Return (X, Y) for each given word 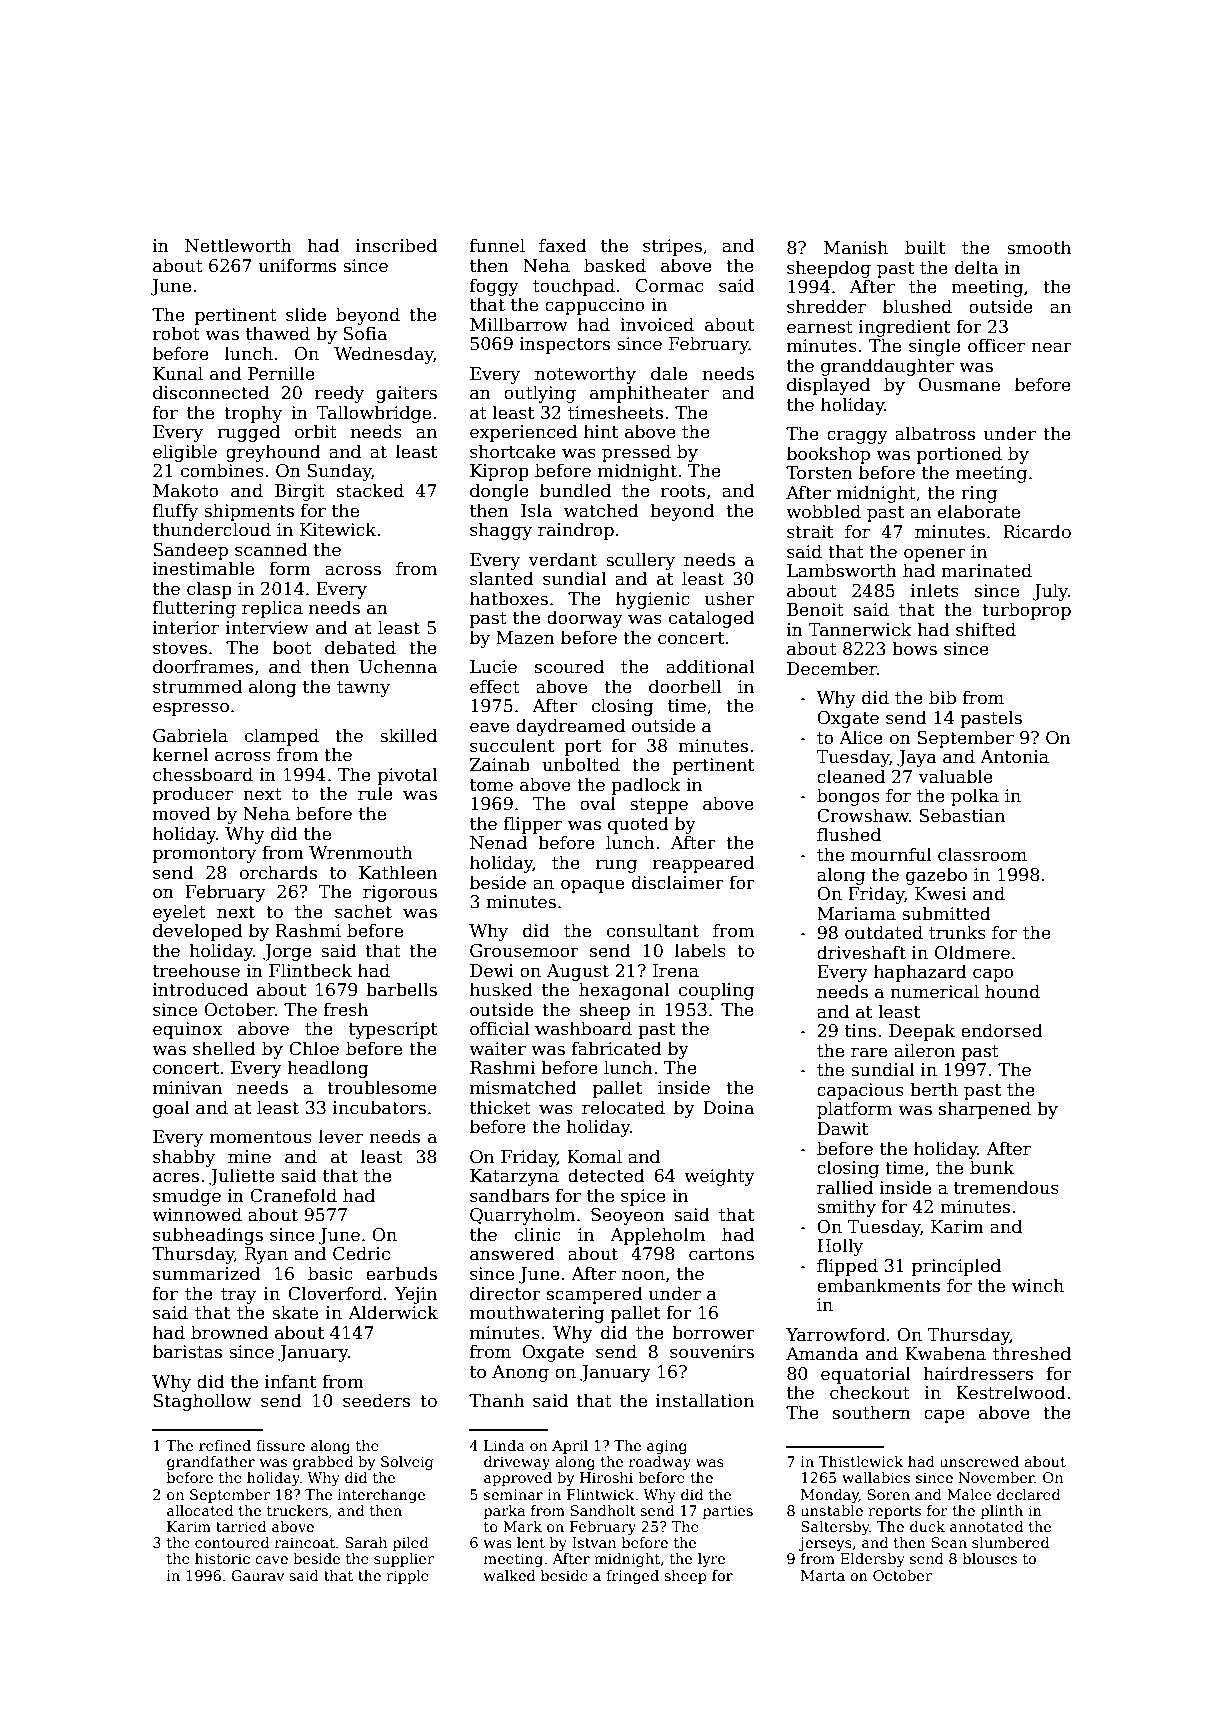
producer (193, 795)
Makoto (186, 490)
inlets (935, 590)
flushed (849, 834)
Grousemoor (524, 951)
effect (495, 686)
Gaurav (258, 1575)
